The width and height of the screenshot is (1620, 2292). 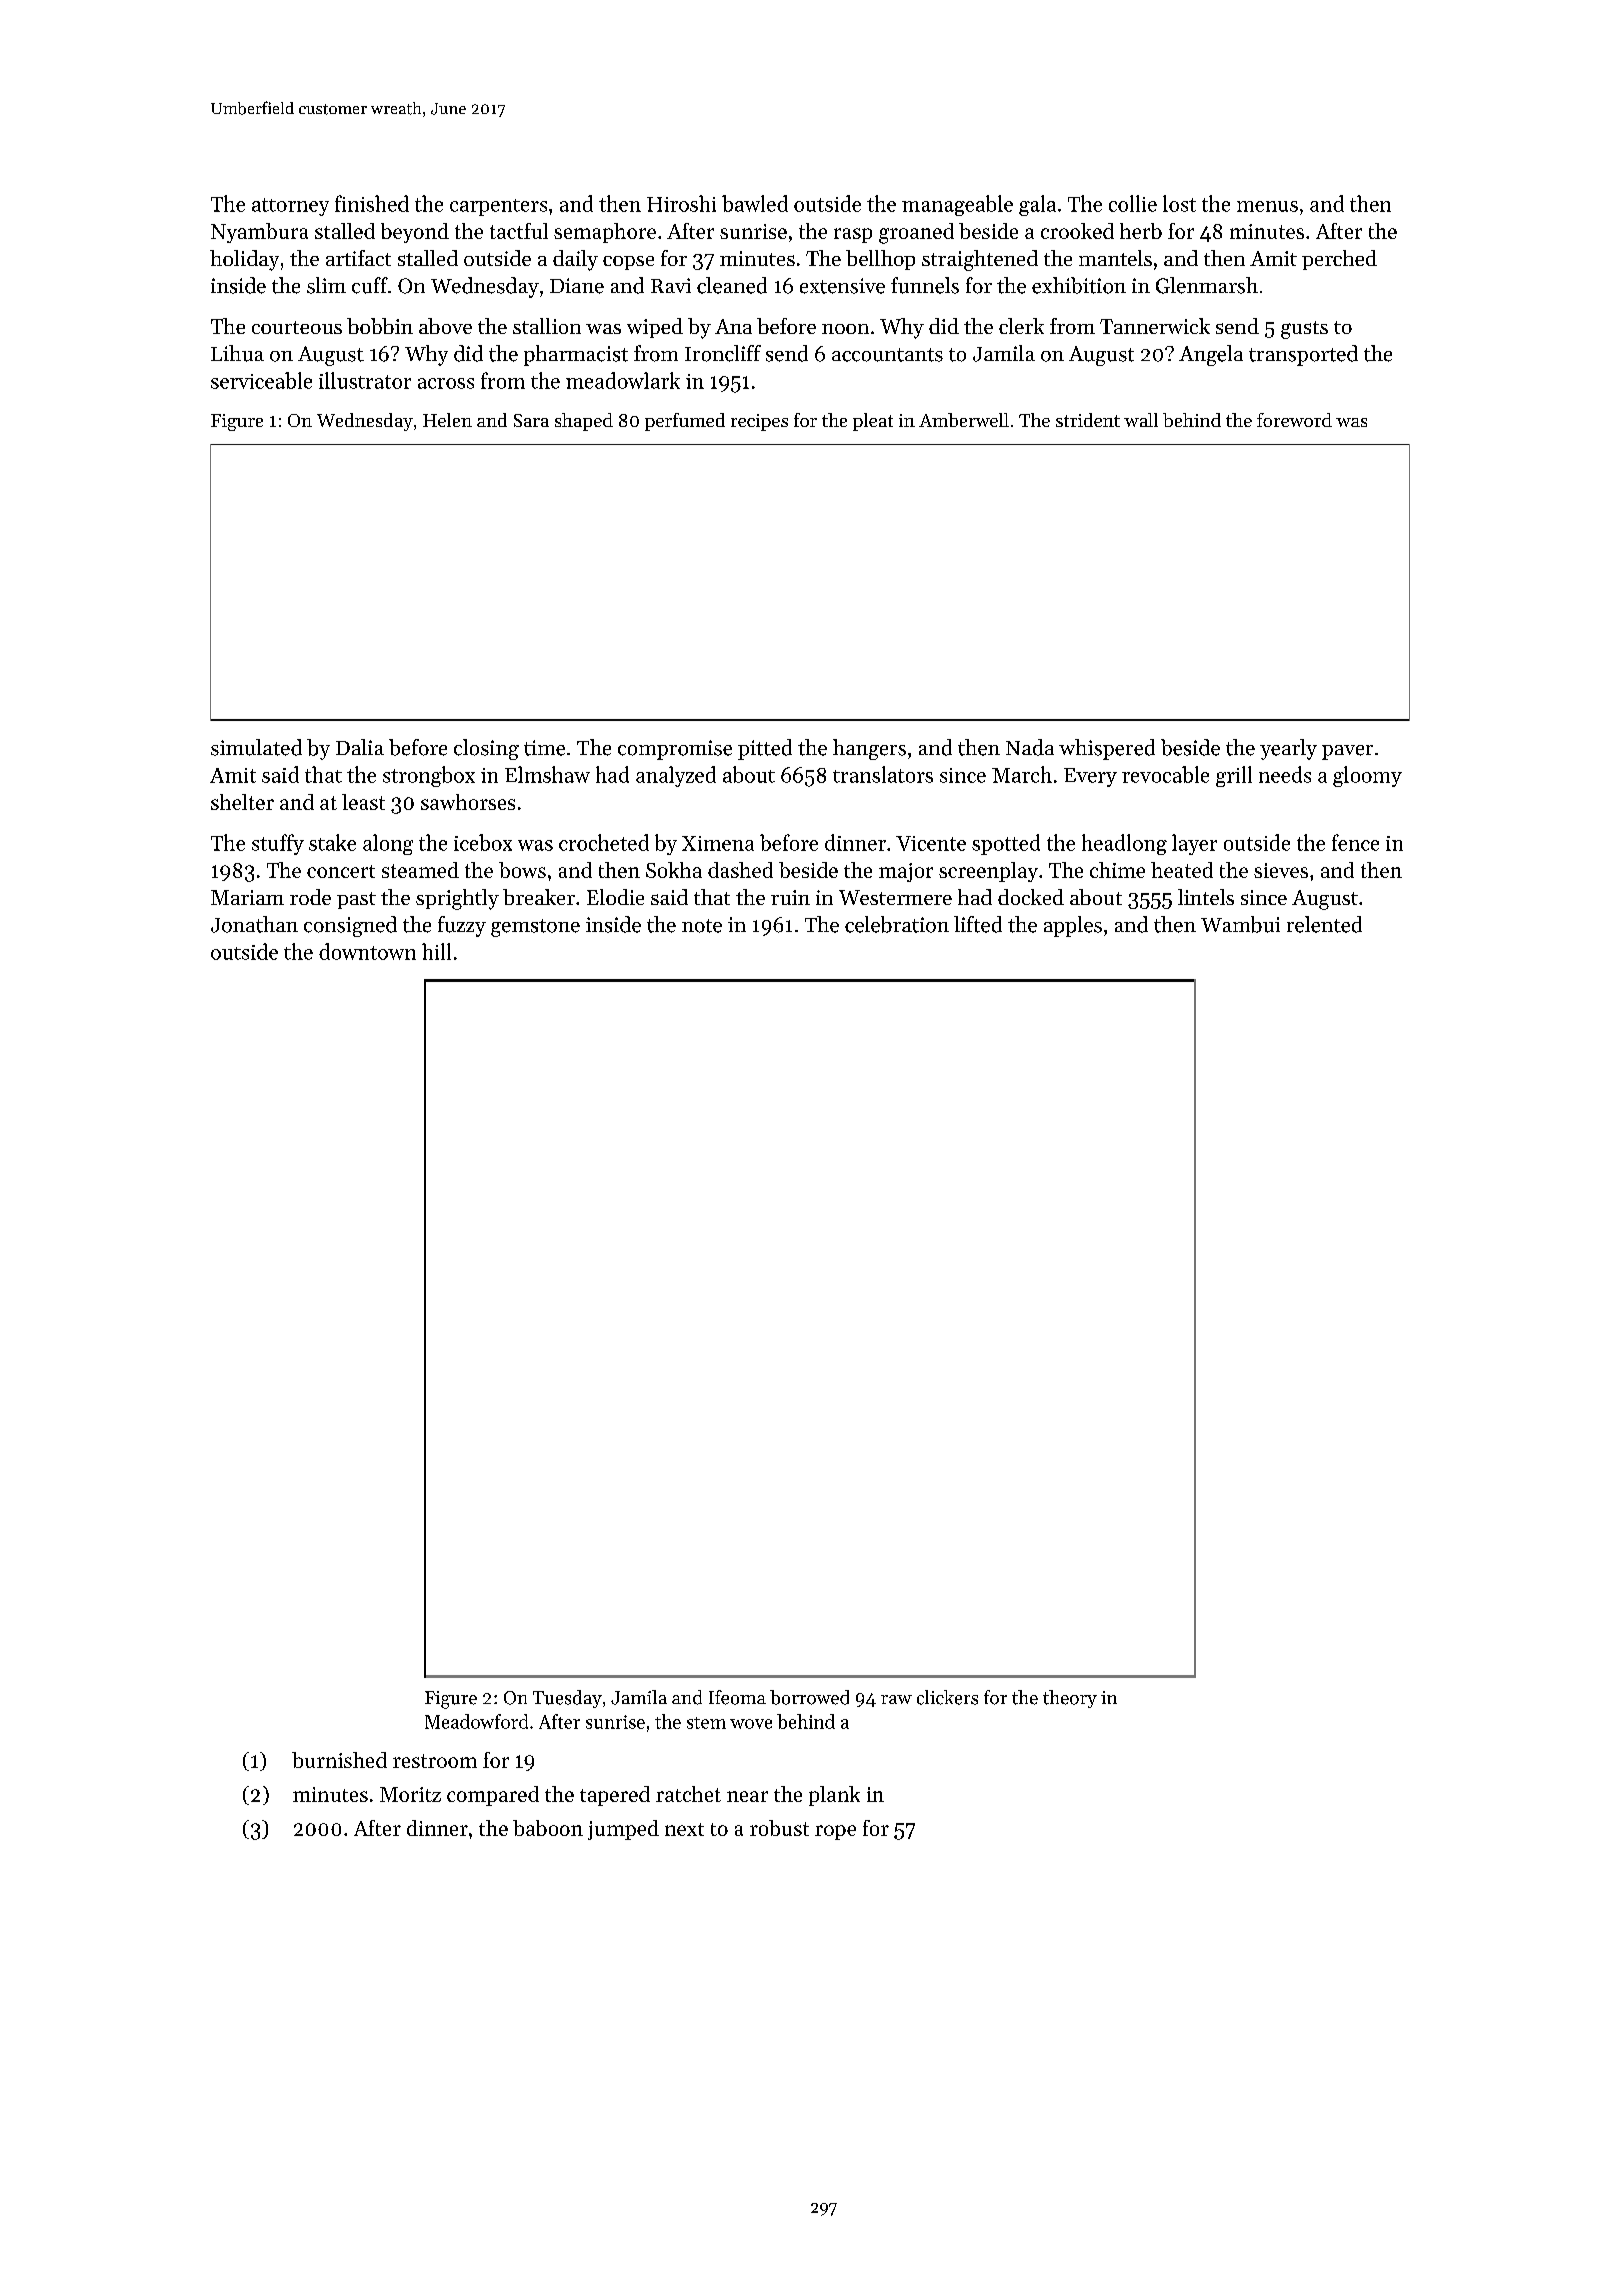 What do you see at coordinates (809, 1697) in the screenshot?
I see `borrowed` at bounding box center [809, 1697].
